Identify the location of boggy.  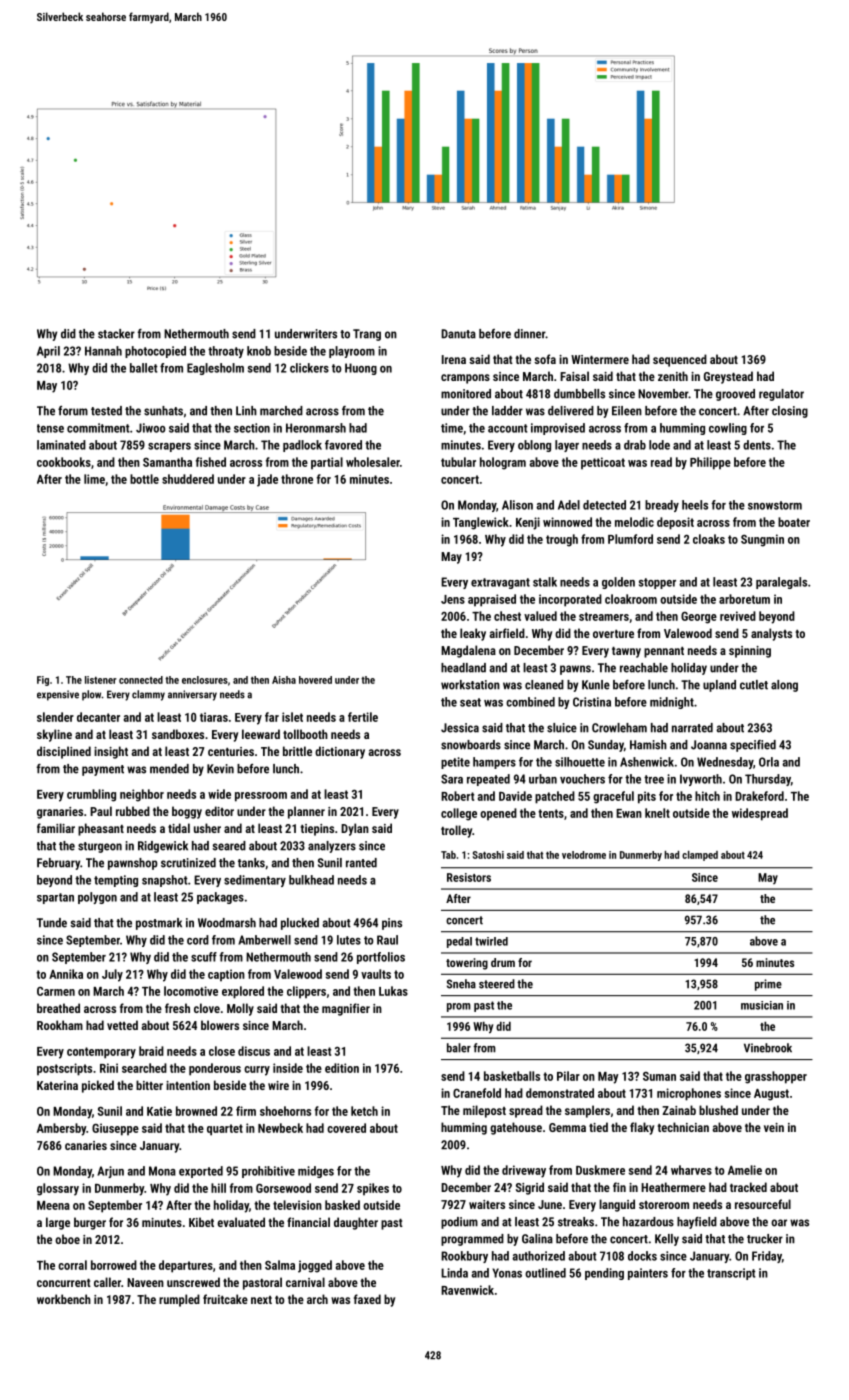
(187, 812).
